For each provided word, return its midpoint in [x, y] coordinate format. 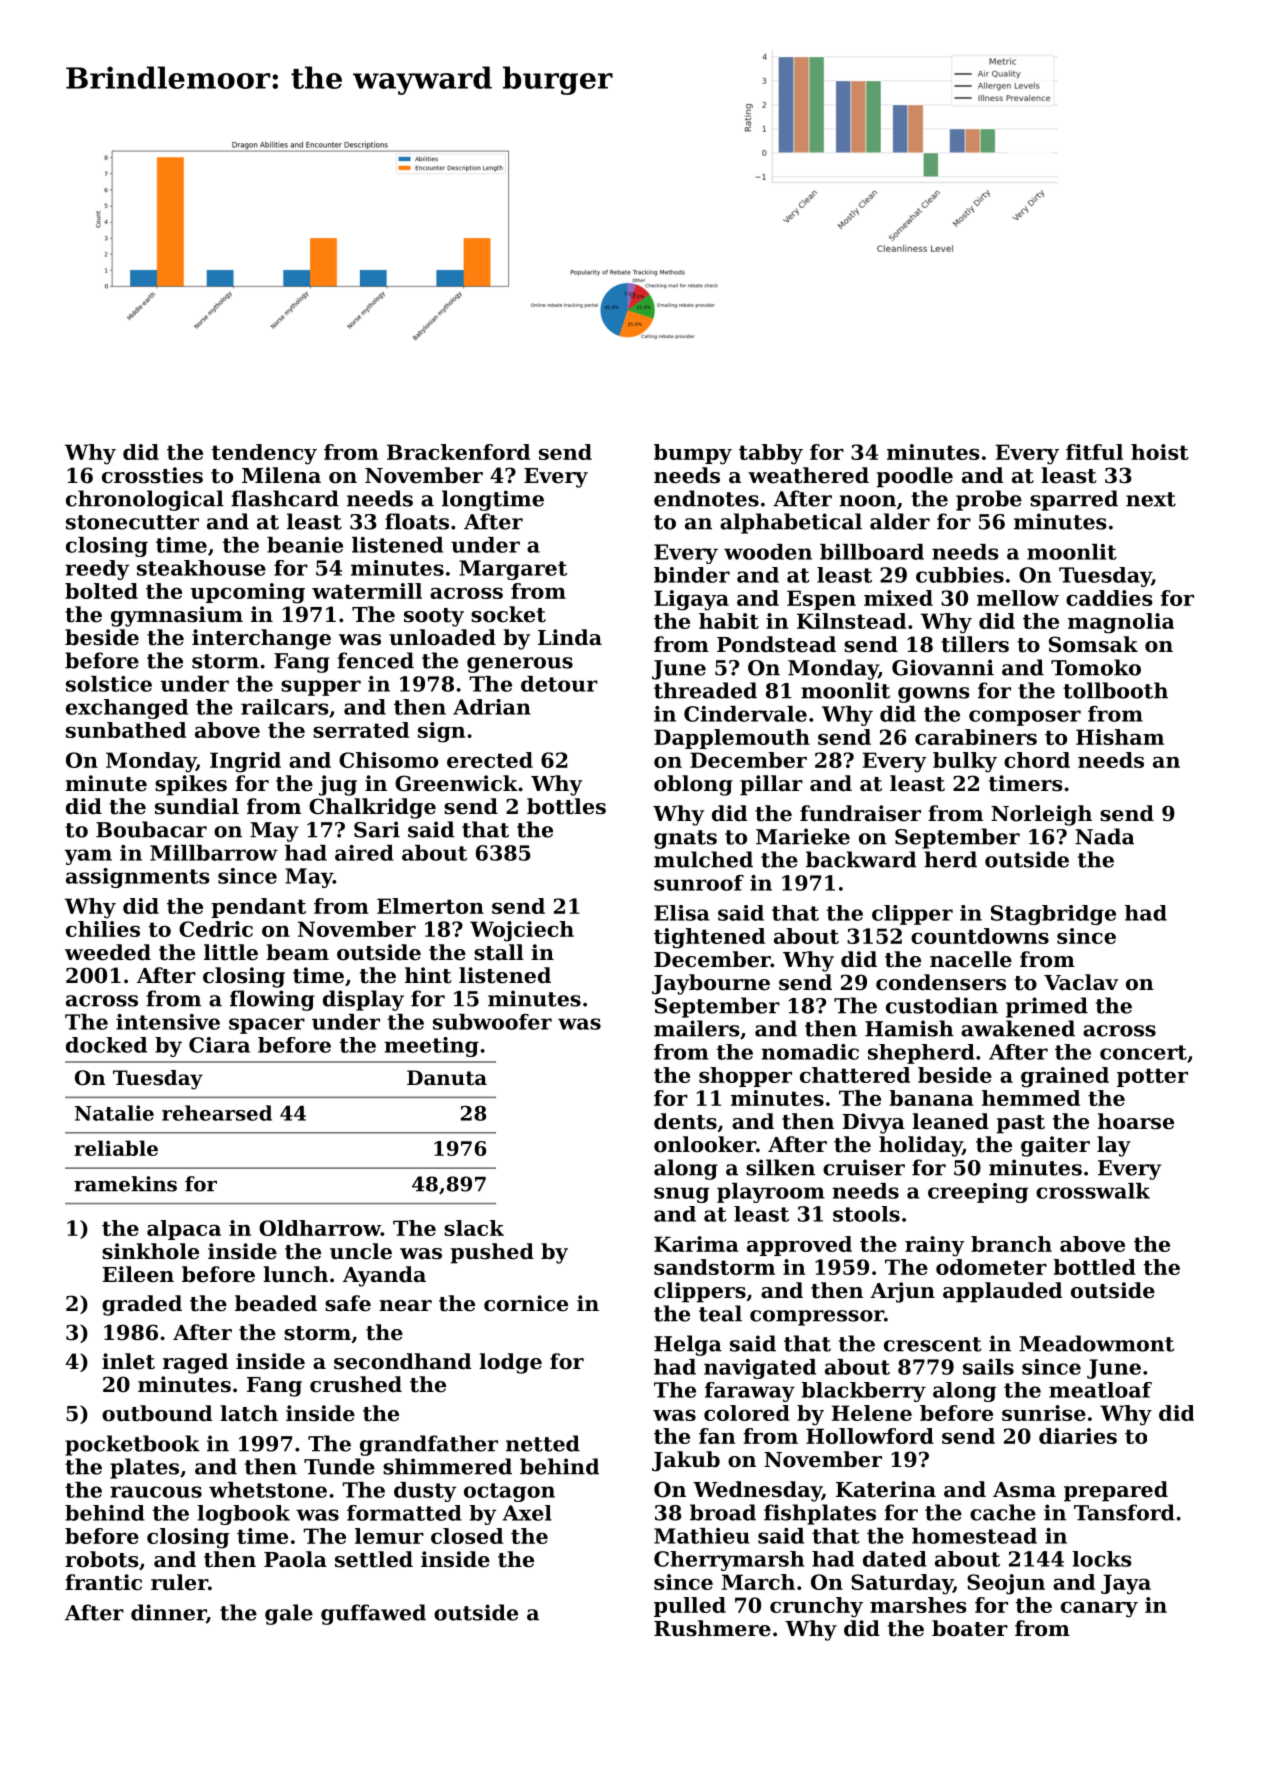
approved [799, 1246]
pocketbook [132, 1445]
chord [1037, 760]
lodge [510, 1363]
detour [559, 684]
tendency [264, 454]
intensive [168, 1022]
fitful [1094, 452]
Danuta [447, 1078]
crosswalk [1093, 1191]
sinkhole [150, 1251]
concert [1143, 1052]
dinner [168, 1612]
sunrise [1044, 1413]
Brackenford [458, 452]
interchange [261, 639]
